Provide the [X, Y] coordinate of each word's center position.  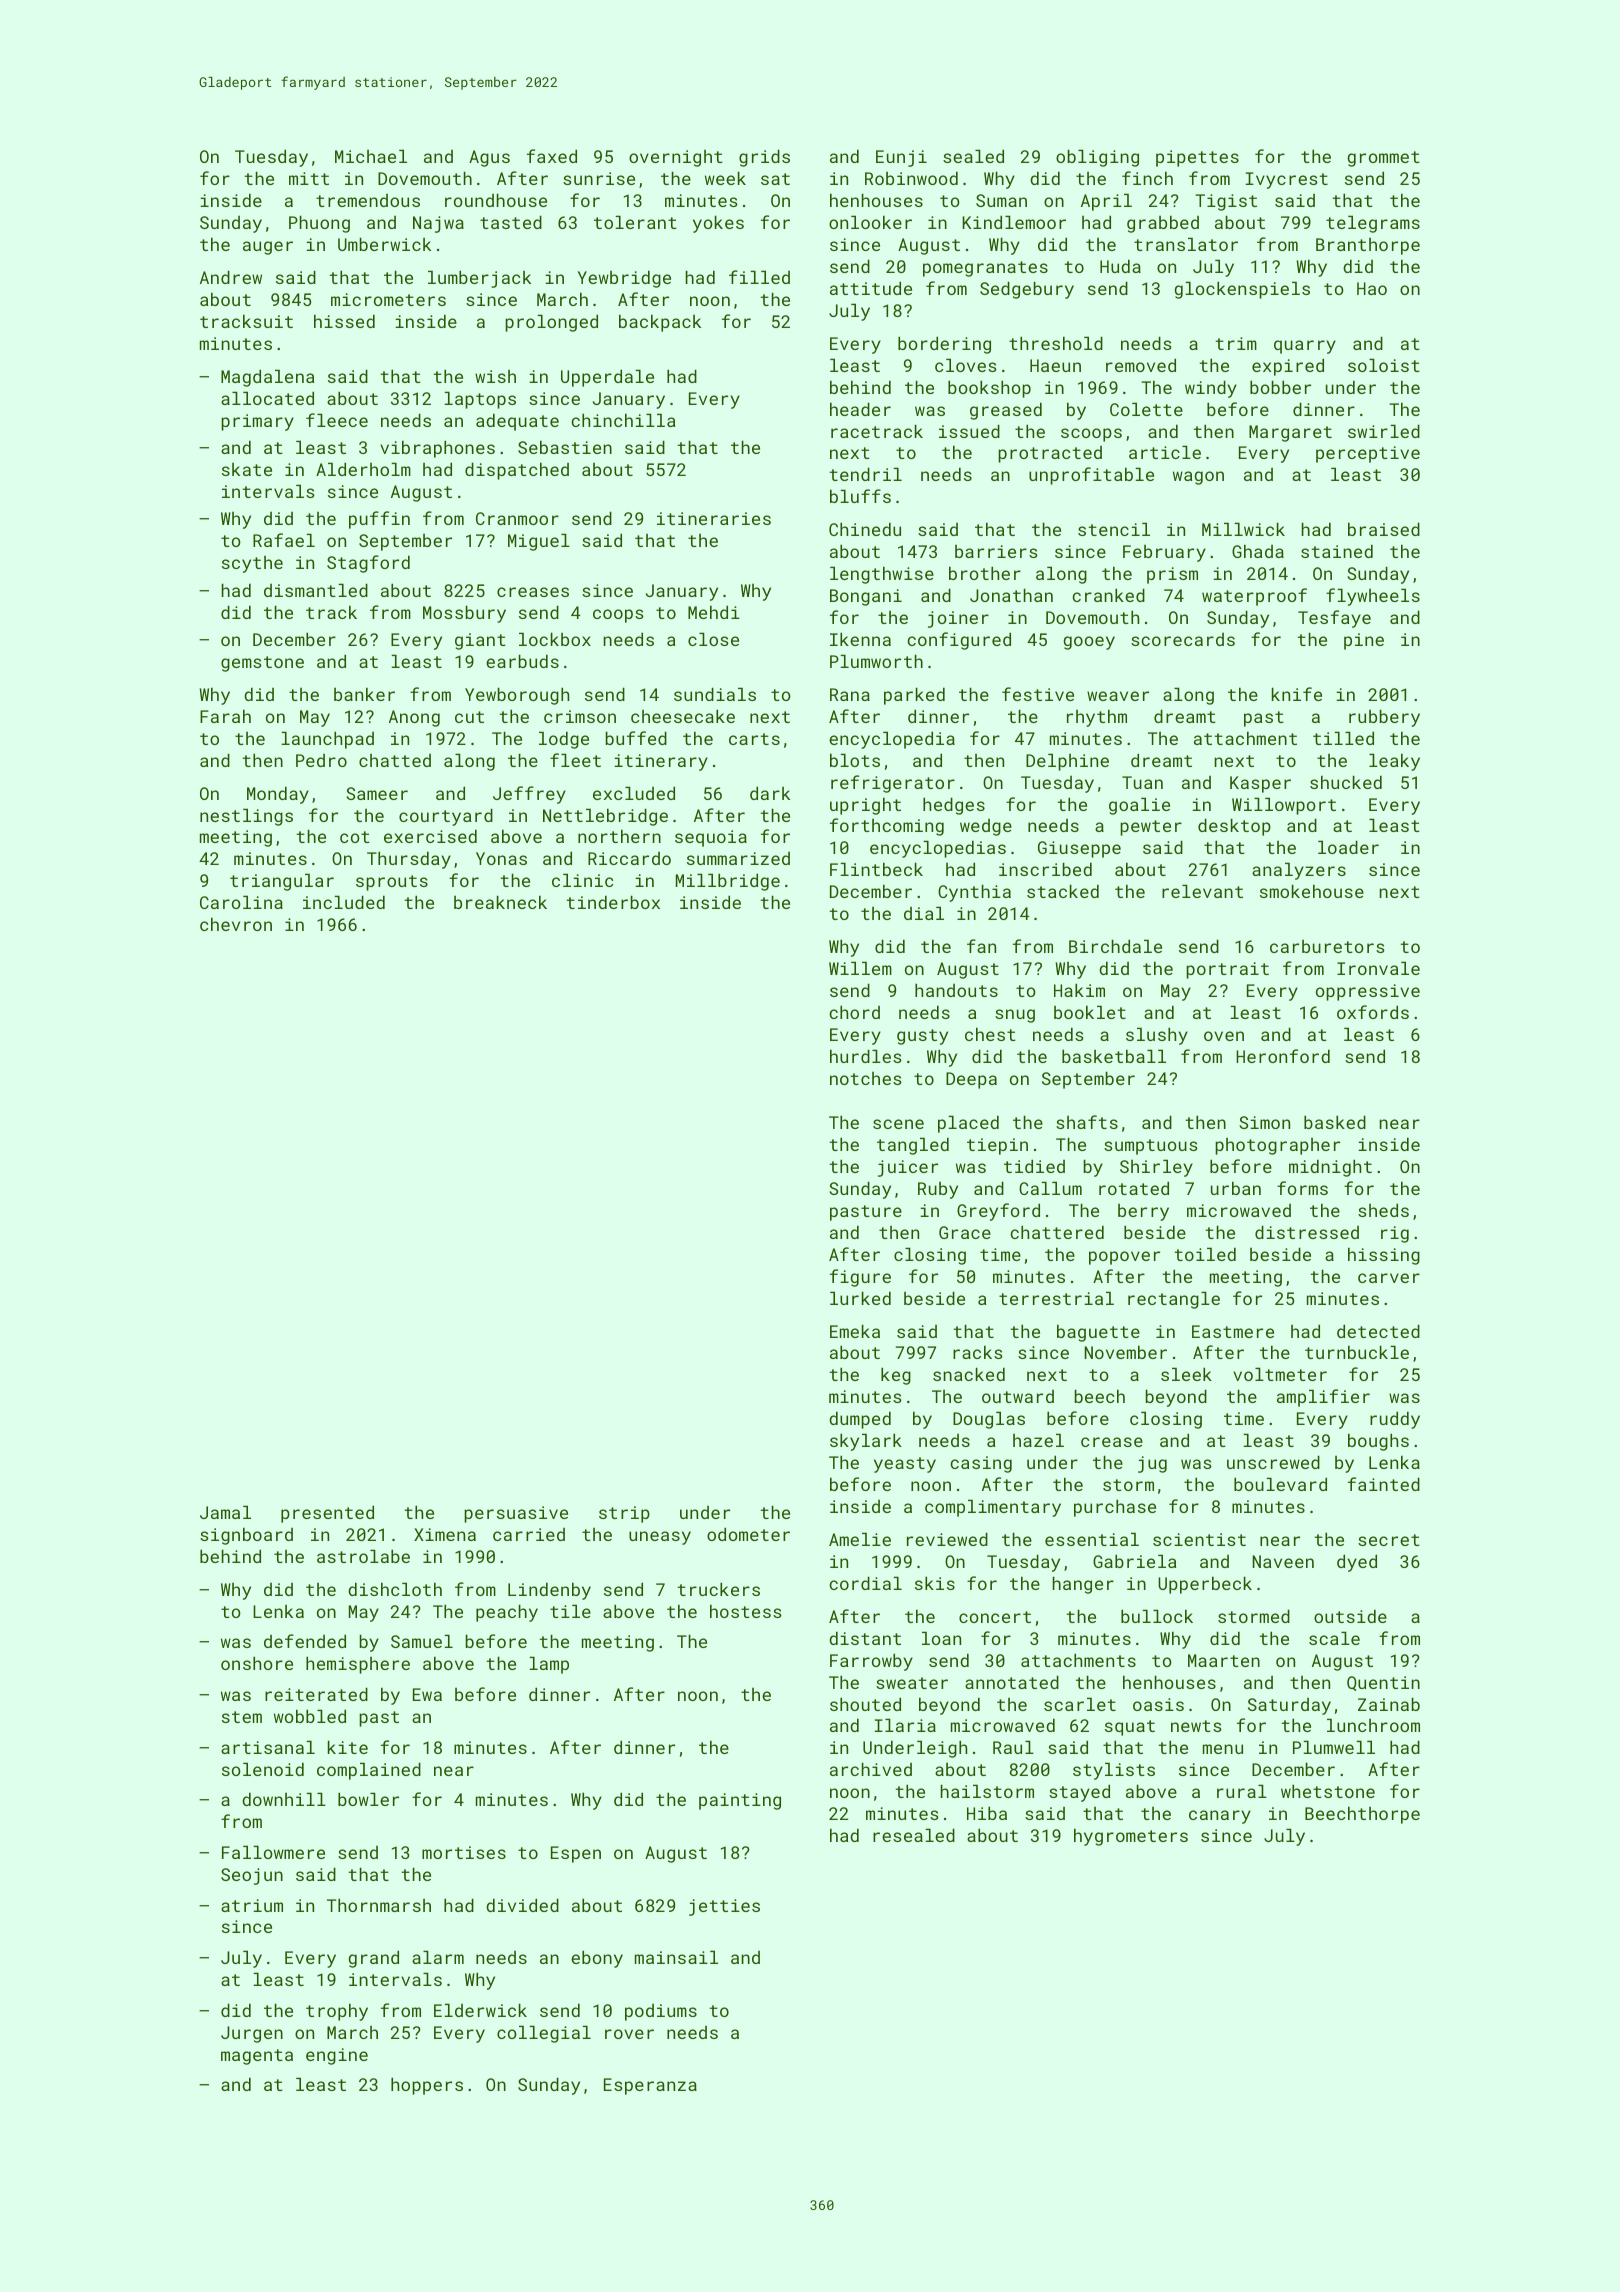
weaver [1118, 696]
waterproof [1254, 597]
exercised [430, 836]
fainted [1384, 1484]
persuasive [516, 1514]
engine [337, 2056]
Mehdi [714, 612]
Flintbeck [876, 869]
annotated [1012, 1682]
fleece [337, 420]
